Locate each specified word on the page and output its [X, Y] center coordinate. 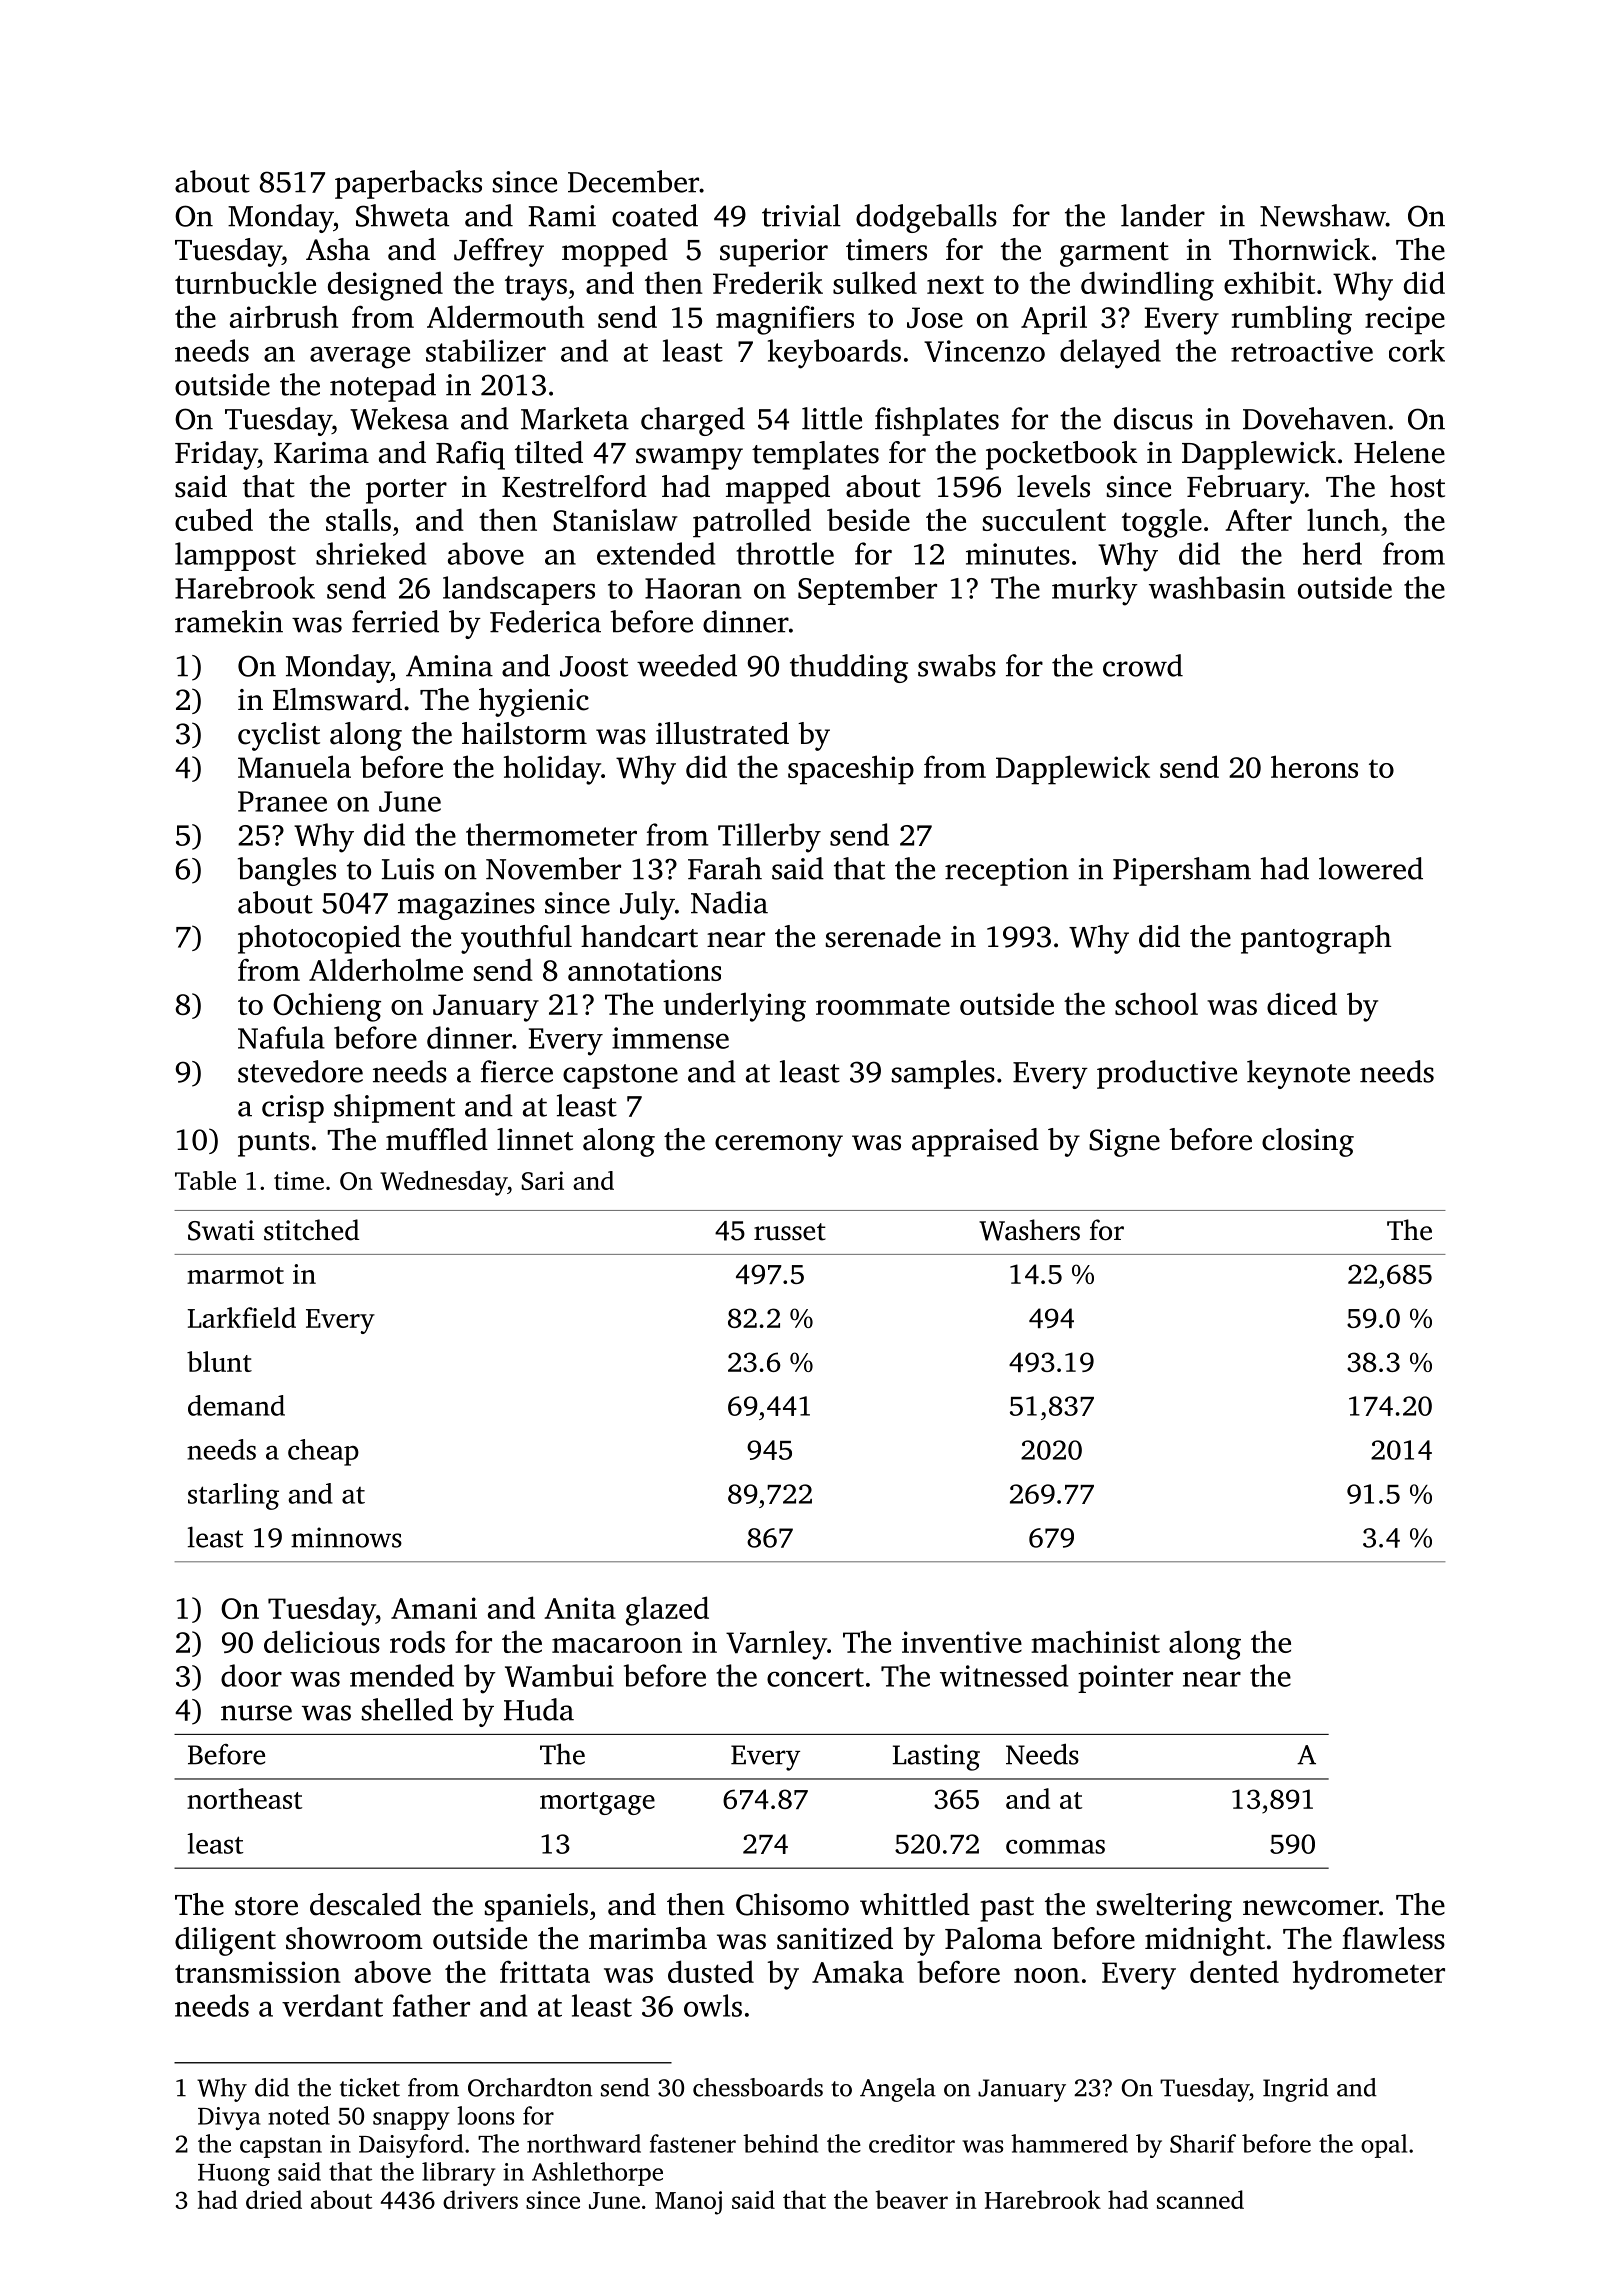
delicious [322, 1641]
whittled [915, 1904]
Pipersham [1182, 871]
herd [1332, 553]
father [431, 2005]
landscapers [519, 590]
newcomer [1311, 1908]
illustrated [722, 733]
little [832, 418]
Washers [1029, 1230]
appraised [975, 1142]
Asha [338, 249]
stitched [311, 1230]
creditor [912, 2143]
